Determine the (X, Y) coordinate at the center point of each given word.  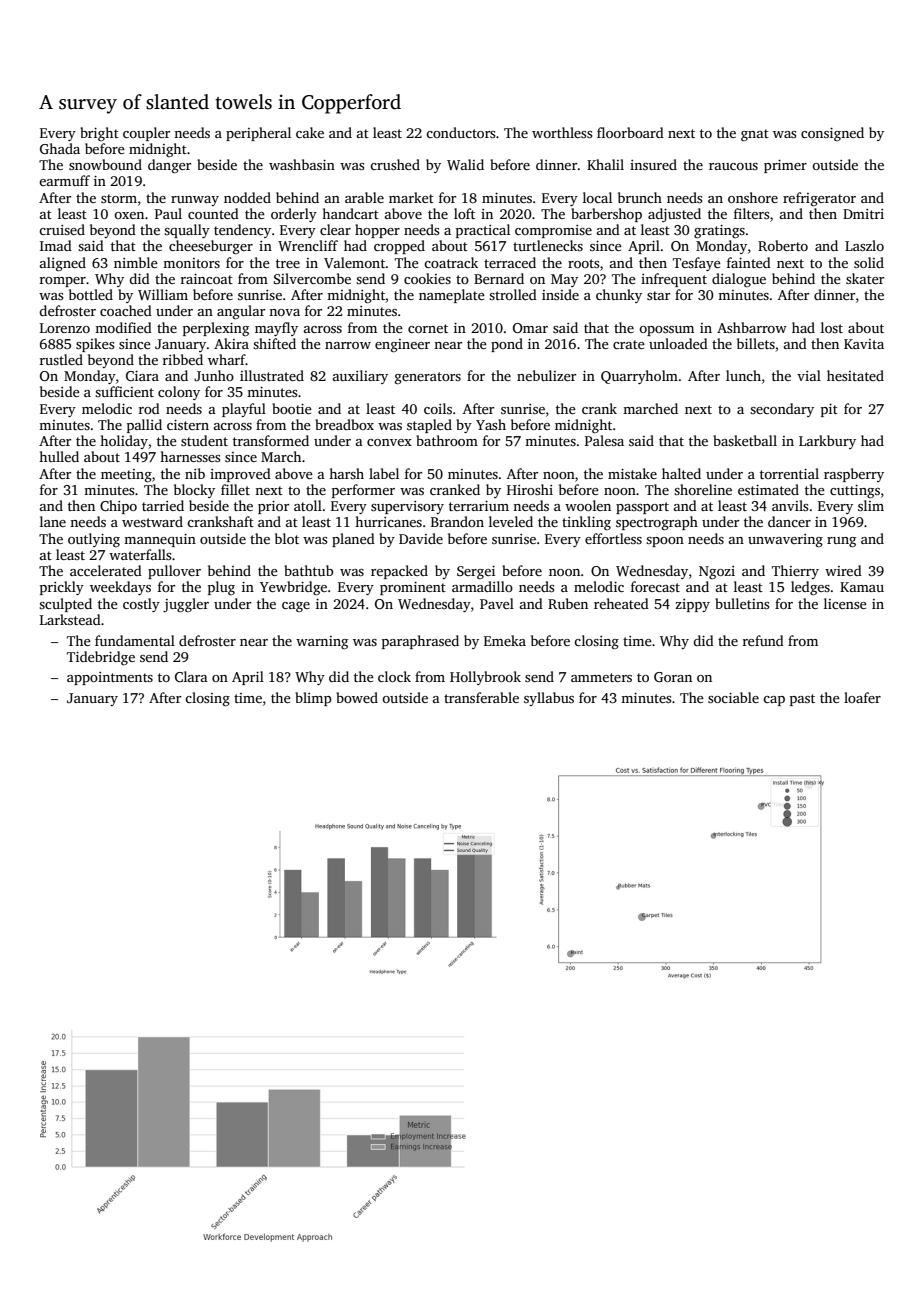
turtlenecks (548, 245)
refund (763, 640)
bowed (357, 697)
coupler (146, 134)
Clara (191, 676)
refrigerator (819, 199)
